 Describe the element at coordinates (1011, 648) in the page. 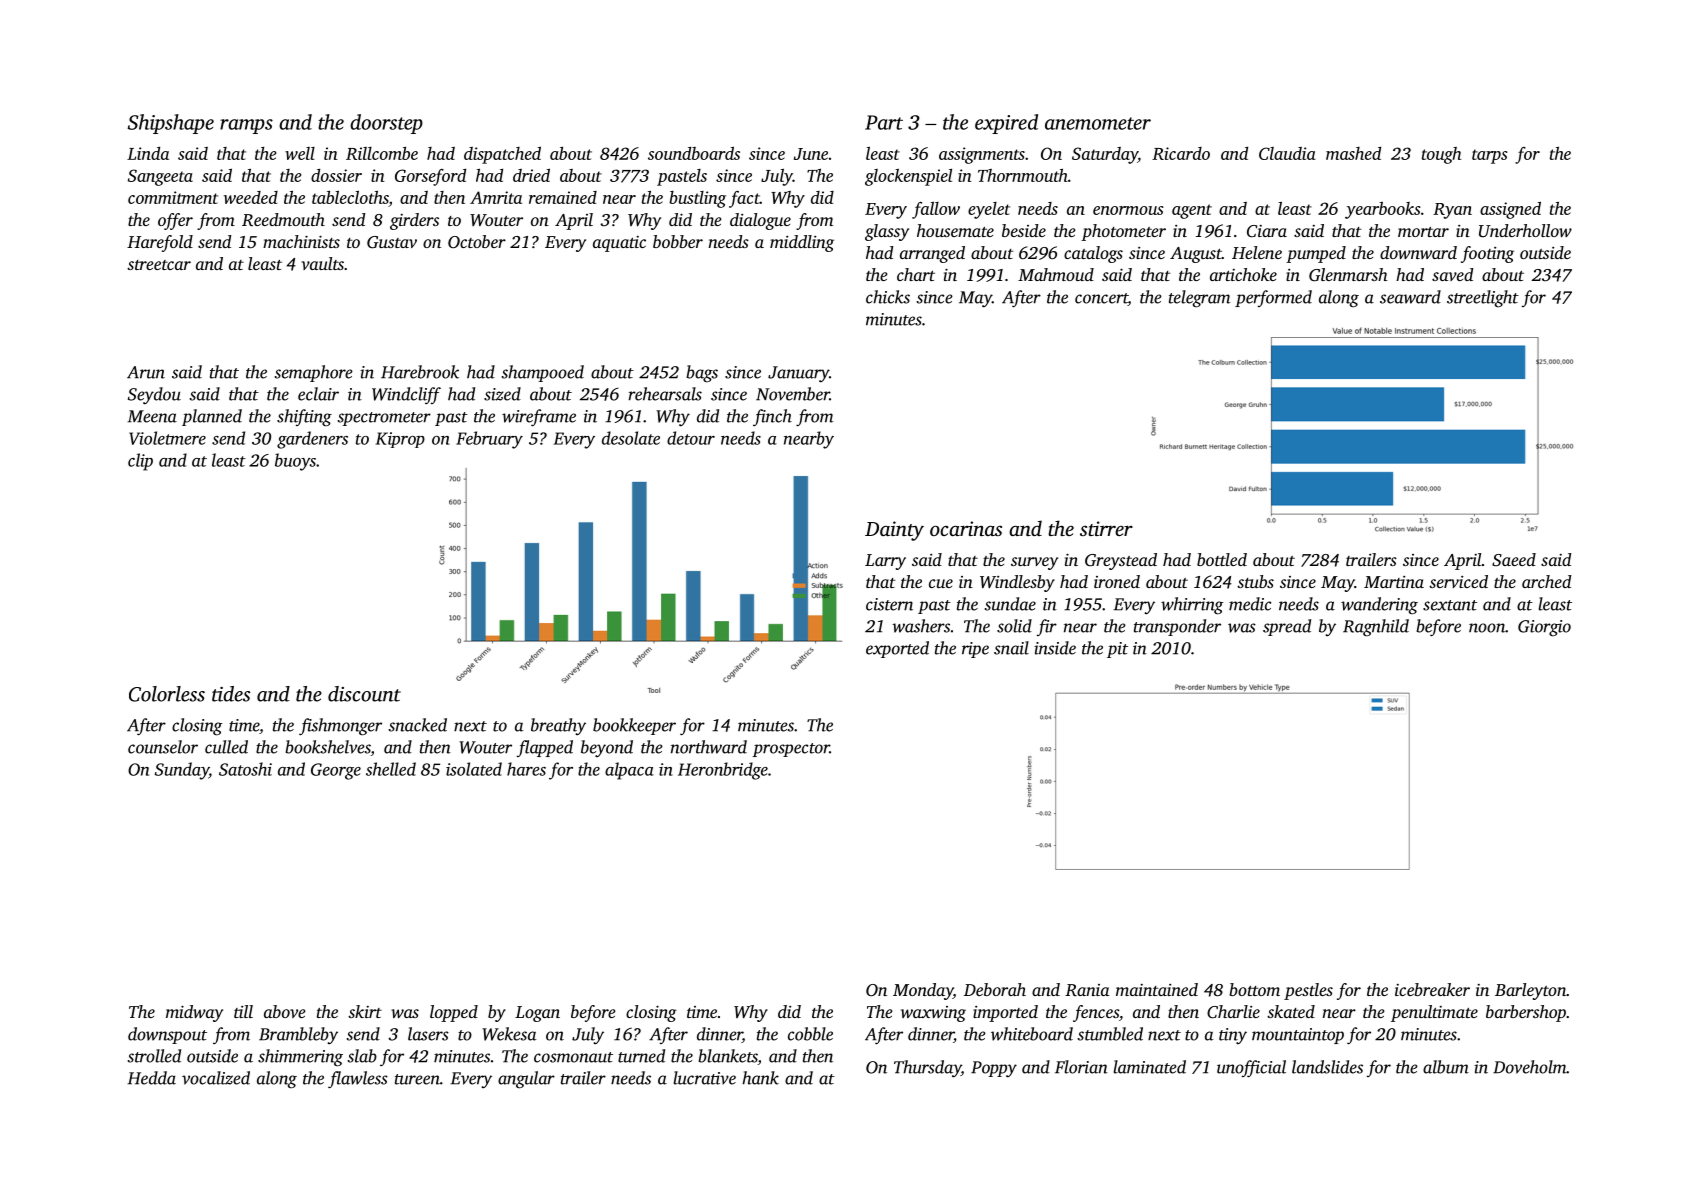

I see `snail` at that location.
